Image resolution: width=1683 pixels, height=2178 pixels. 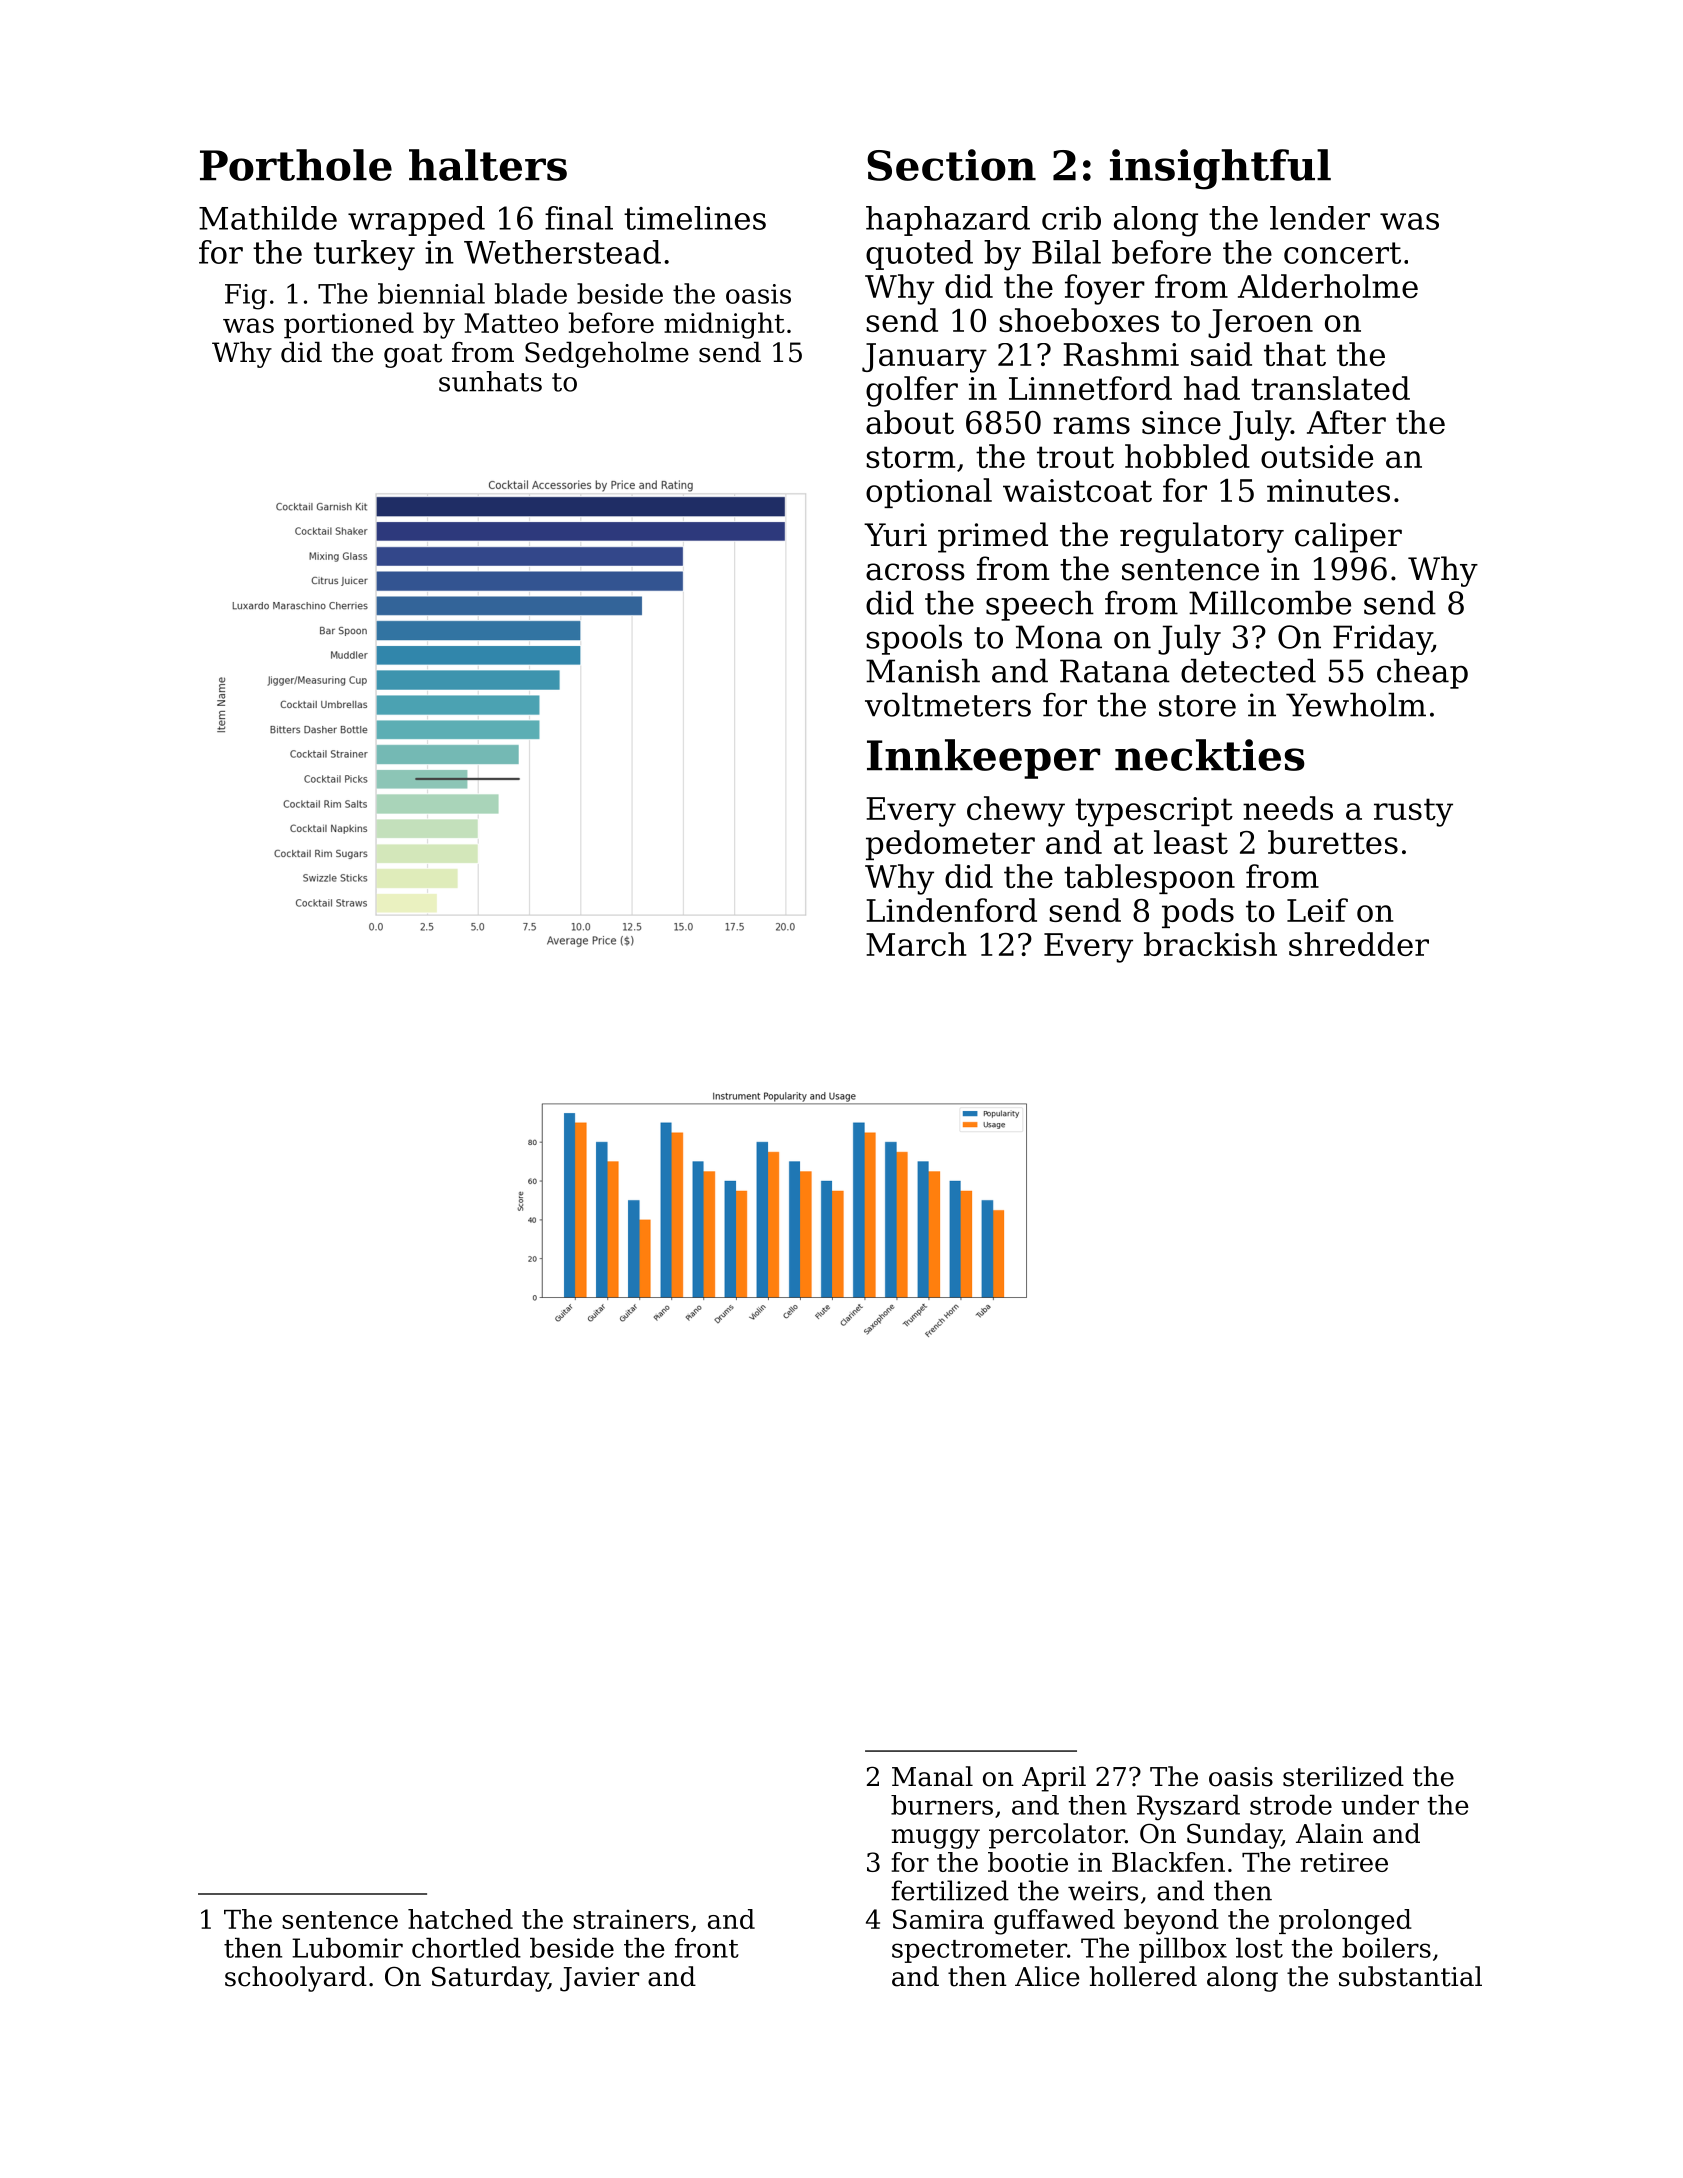 I want to click on front, so click(x=707, y=1948).
